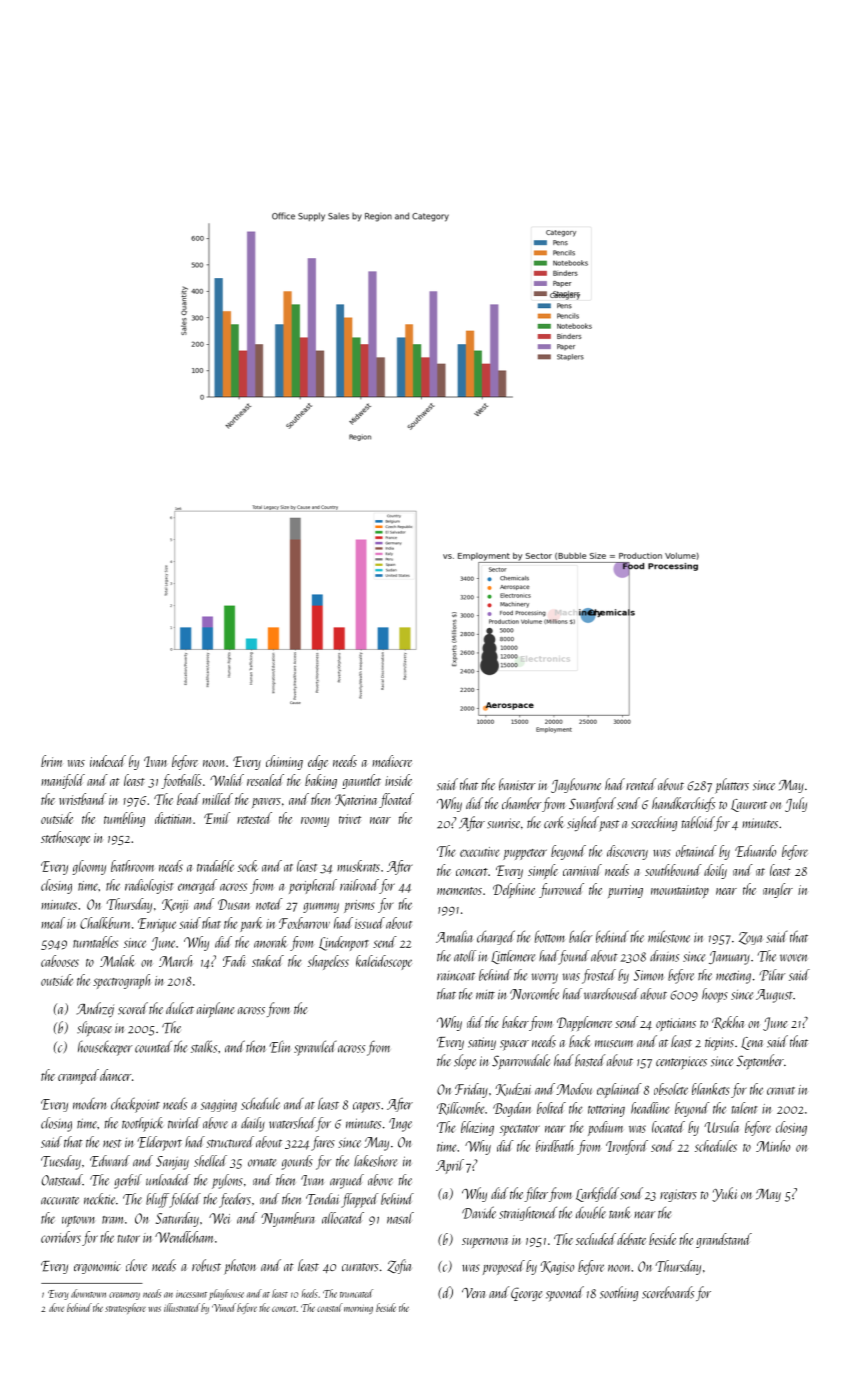  Describe the element at coordinates (132, 866) in the document. I see `bathroom` at that location.
